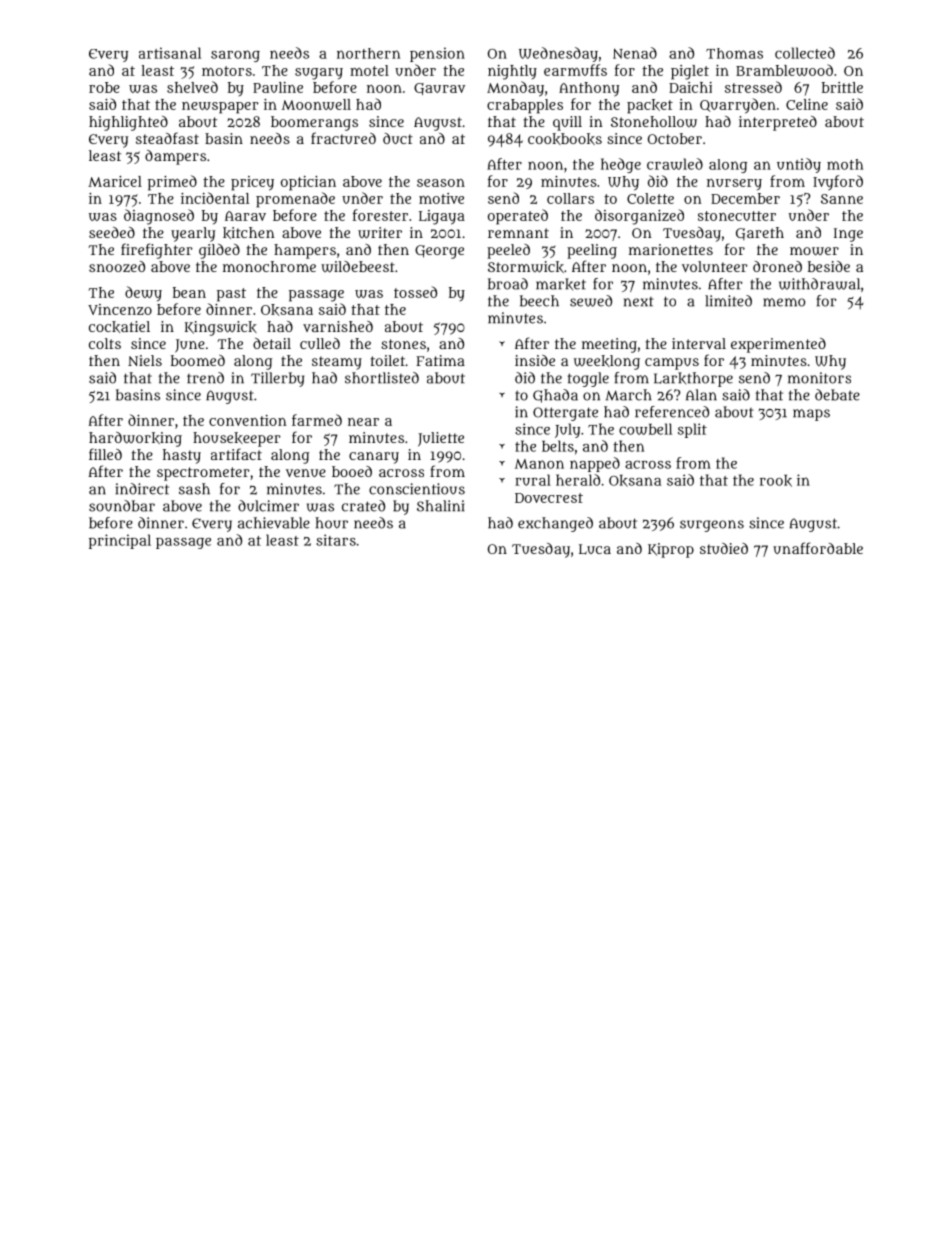  Describe the element at coordinates (120, 541) in the page. I see `principal` at that location.
